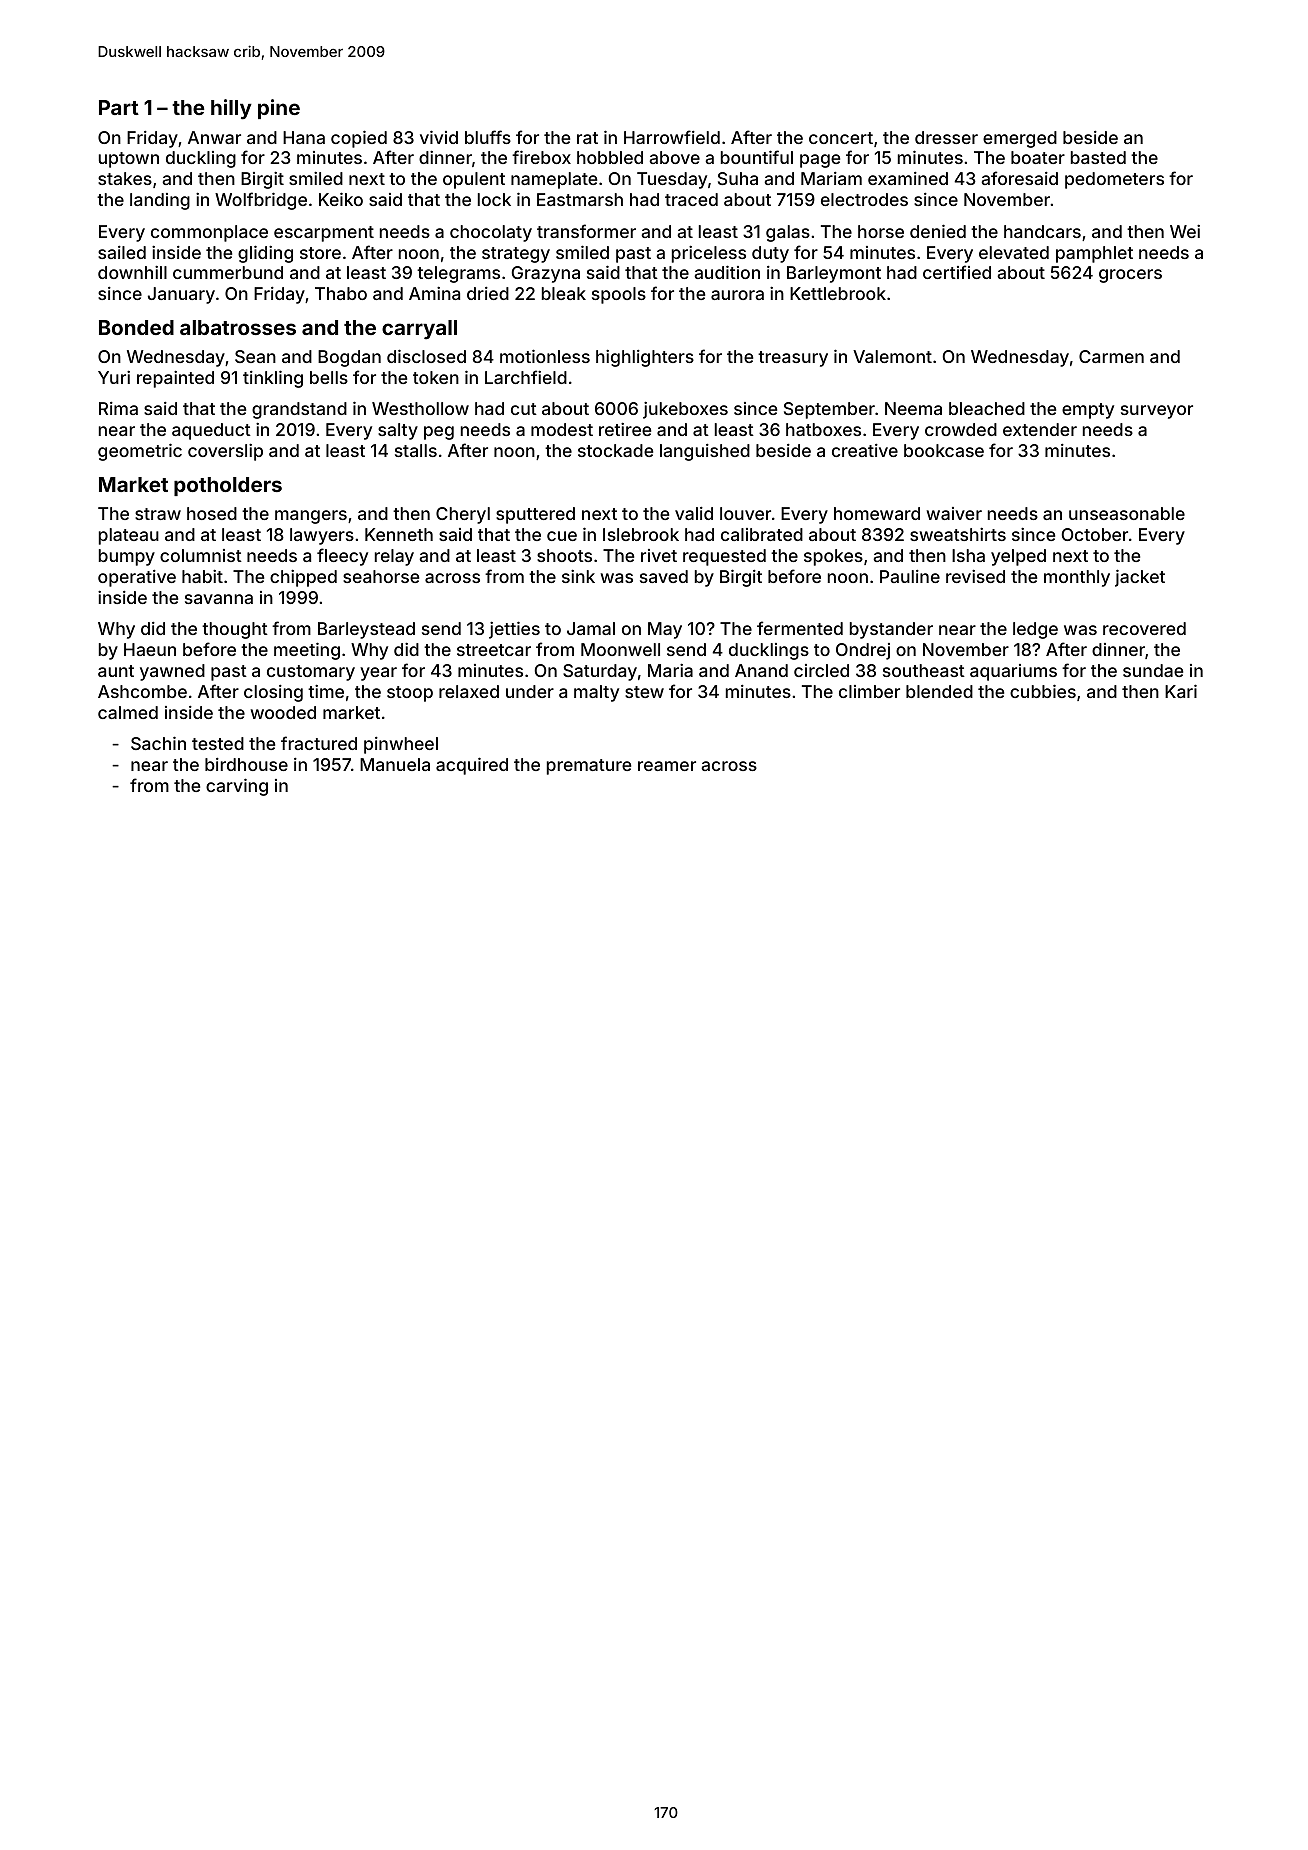 The image size is (1308, 1850). Describe the element at coordinates (821, 670) in the image. I see `circled` at that location.
